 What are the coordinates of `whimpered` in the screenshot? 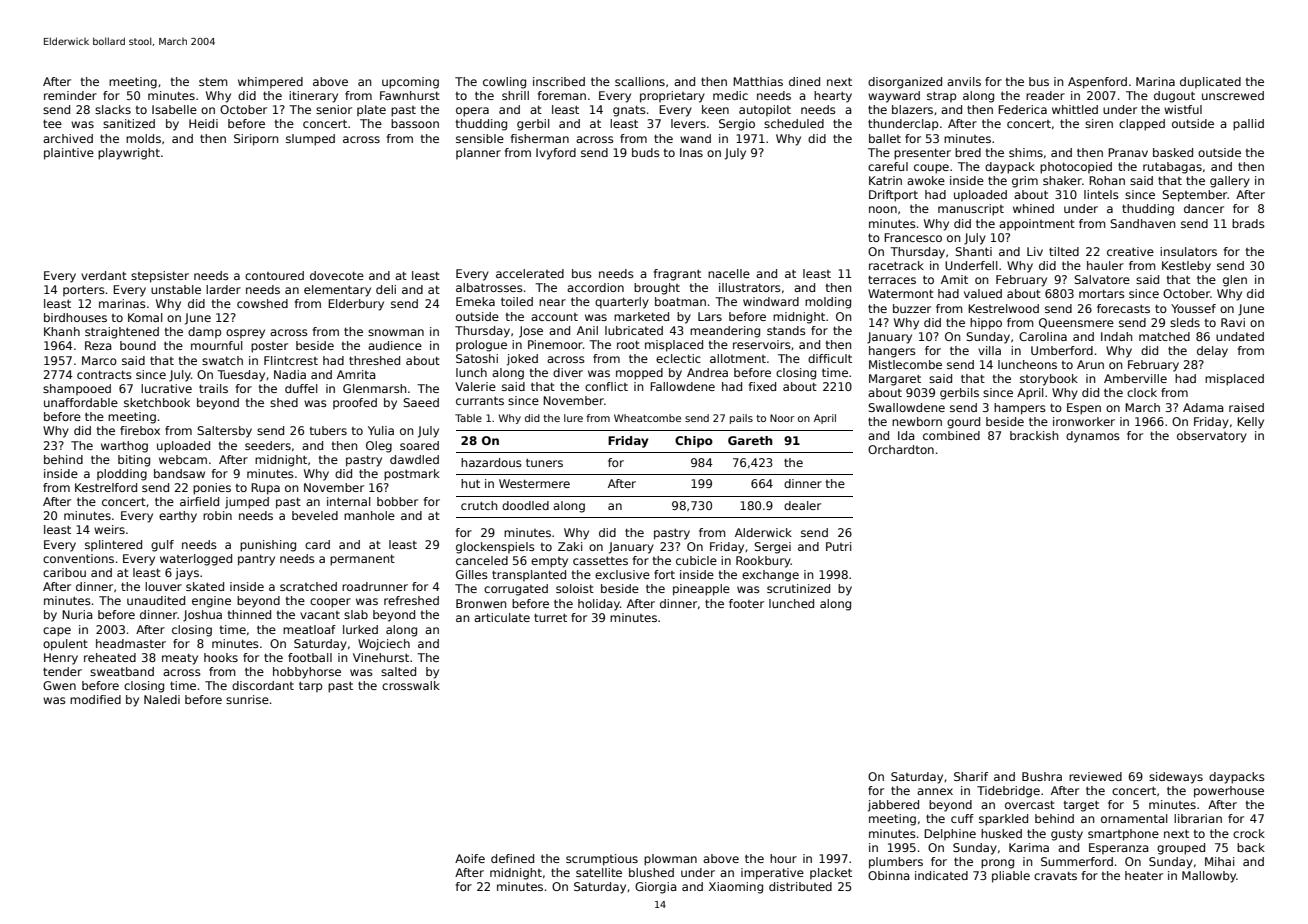 It's located at (270, 83).
